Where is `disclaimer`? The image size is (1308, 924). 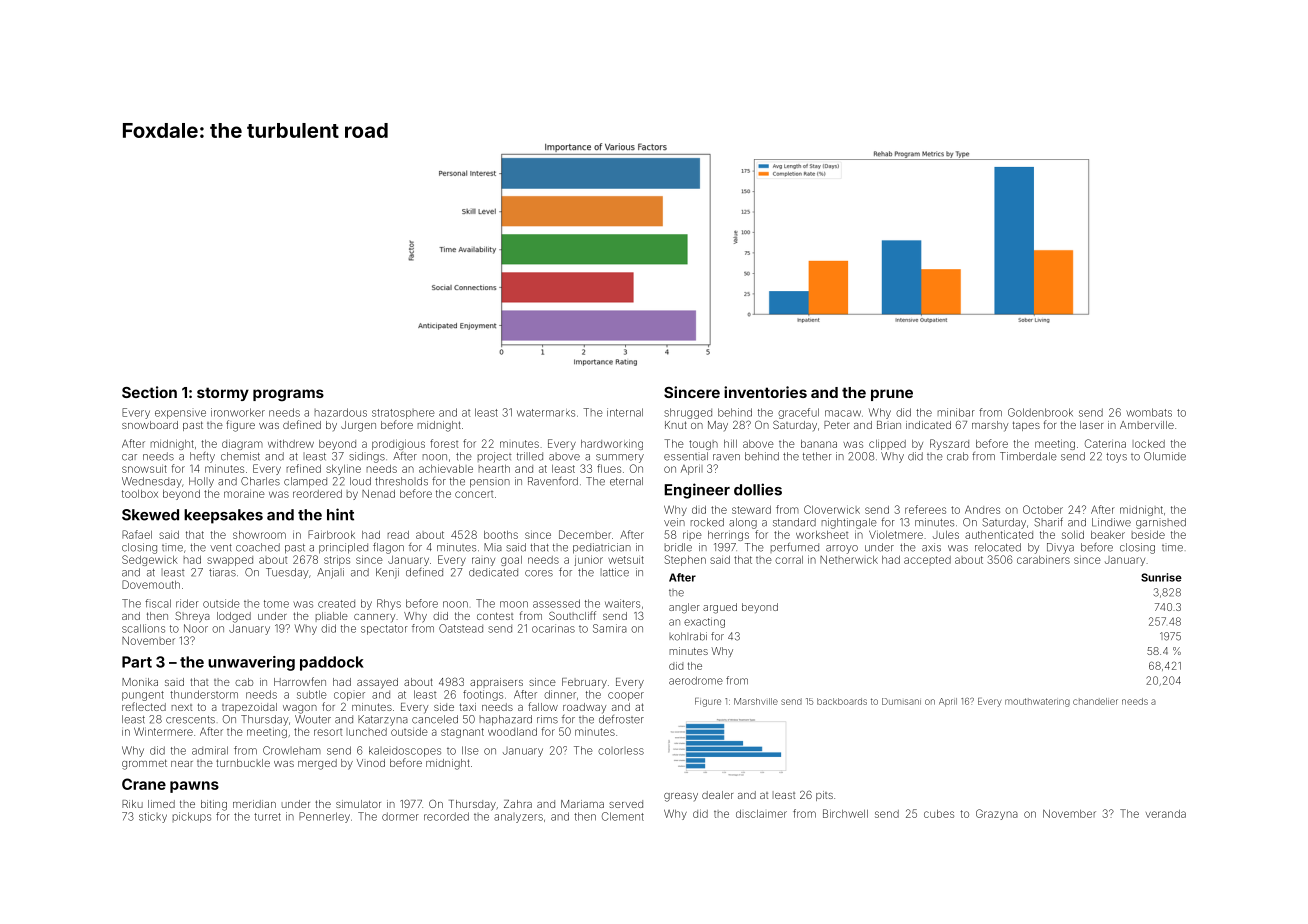
disclaimer is located at coordinates (761, 814).
